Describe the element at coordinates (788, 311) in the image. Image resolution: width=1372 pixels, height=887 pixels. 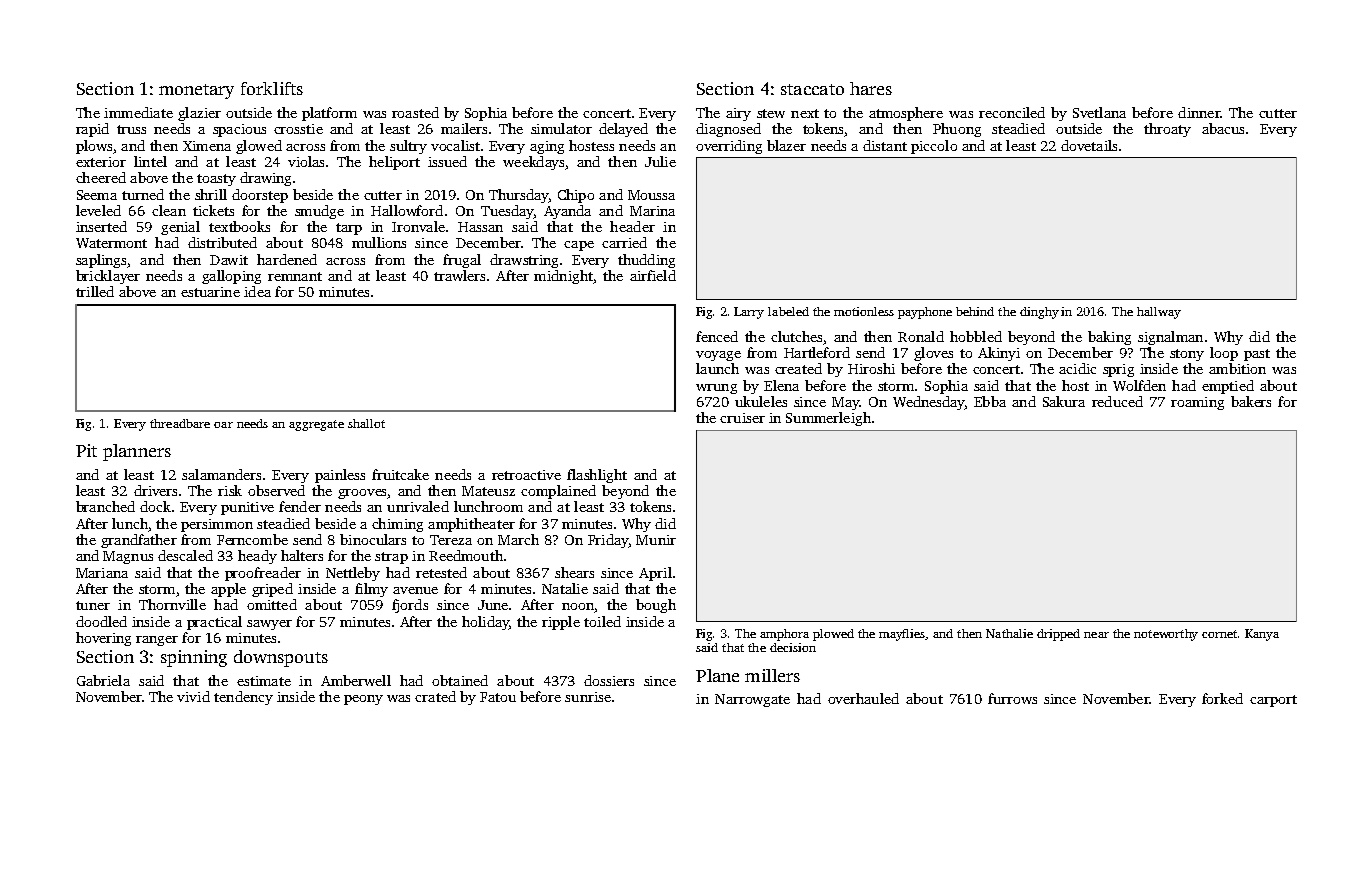
I see `labeled` at that location.
